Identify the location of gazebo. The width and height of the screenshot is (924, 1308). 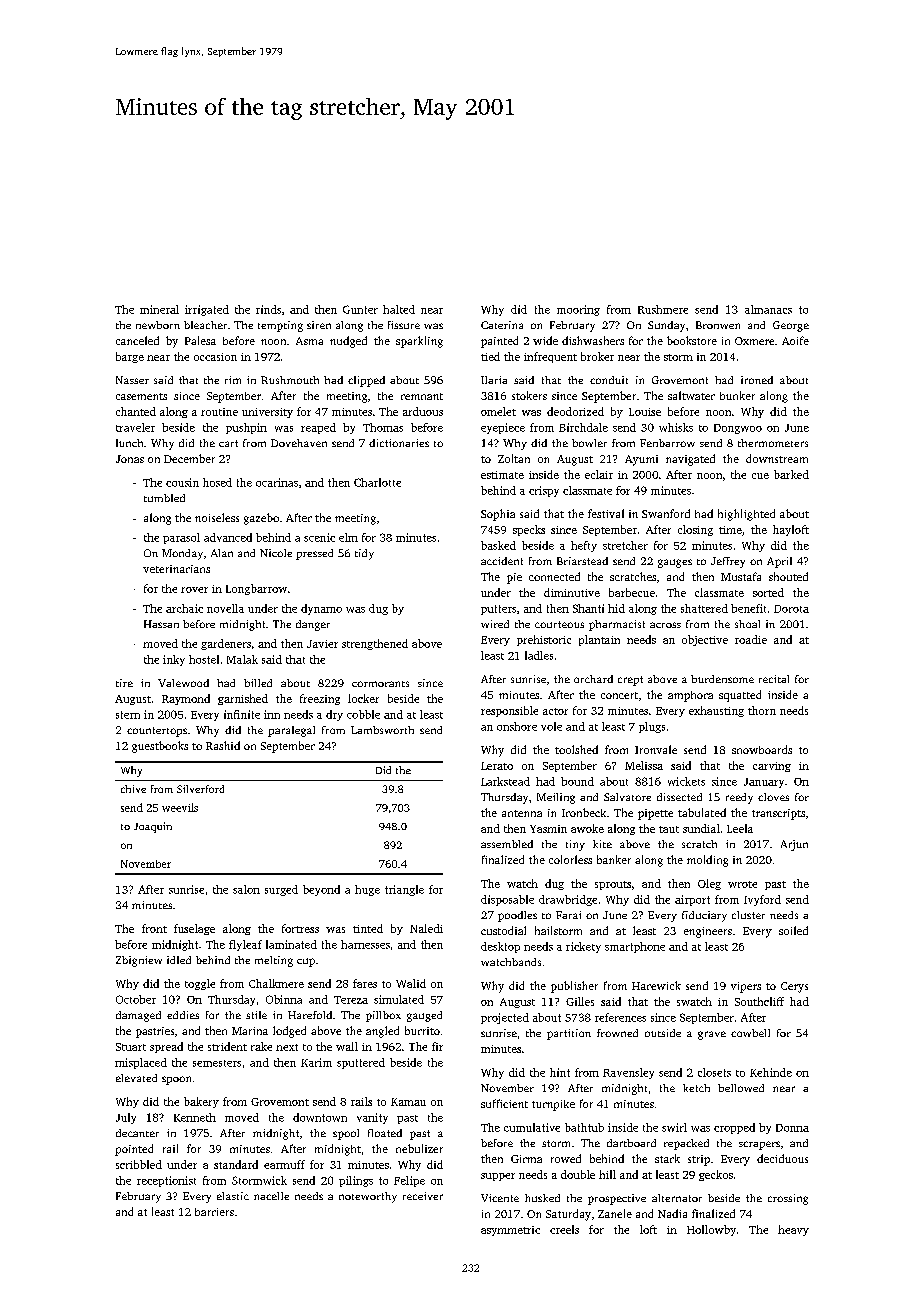
(261, 519).
